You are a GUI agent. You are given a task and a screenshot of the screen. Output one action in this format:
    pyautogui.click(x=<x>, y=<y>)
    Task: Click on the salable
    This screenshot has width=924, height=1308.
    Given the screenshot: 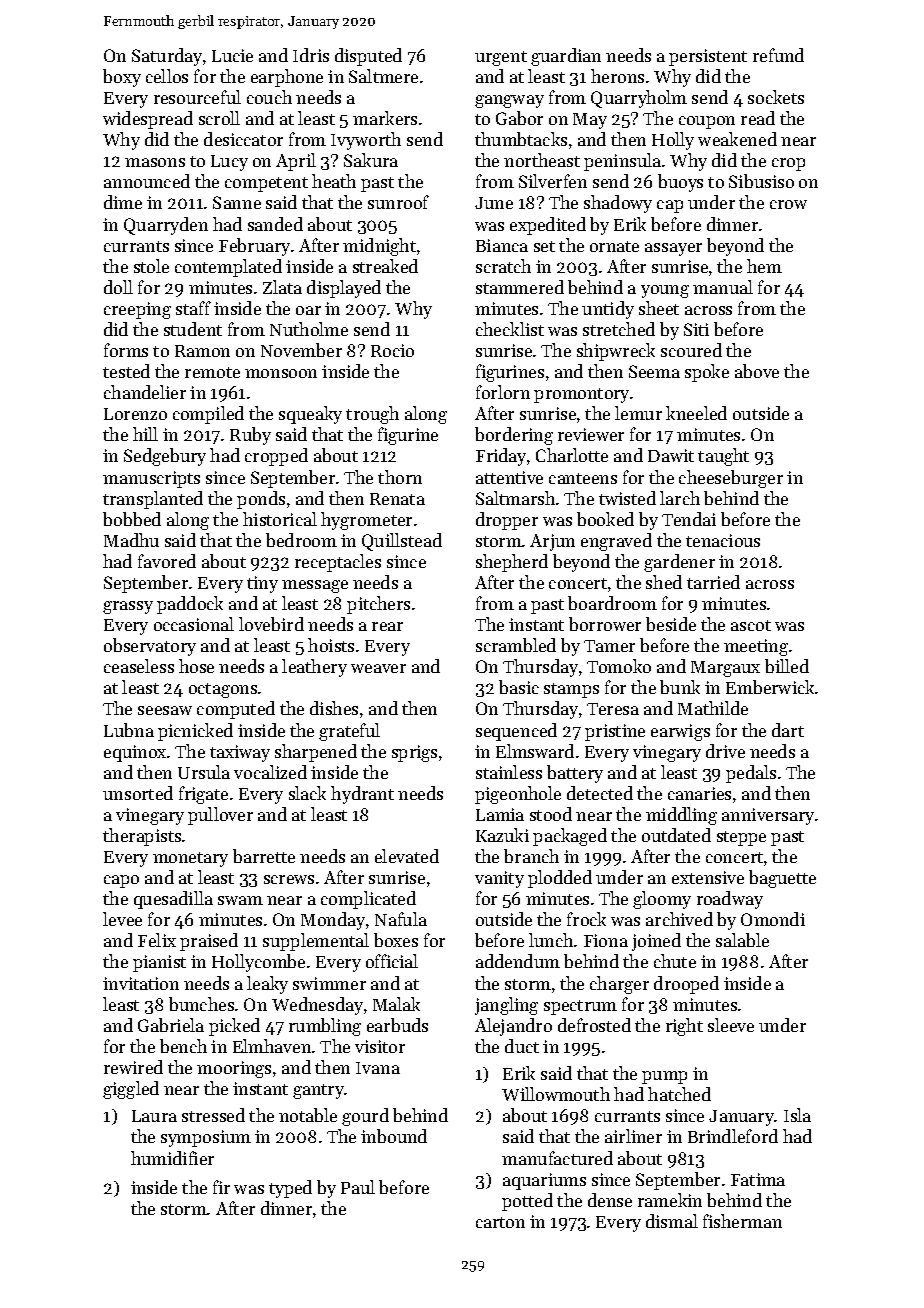 What is the action you would take?
    pyautogui.click(x=742, y=940)
